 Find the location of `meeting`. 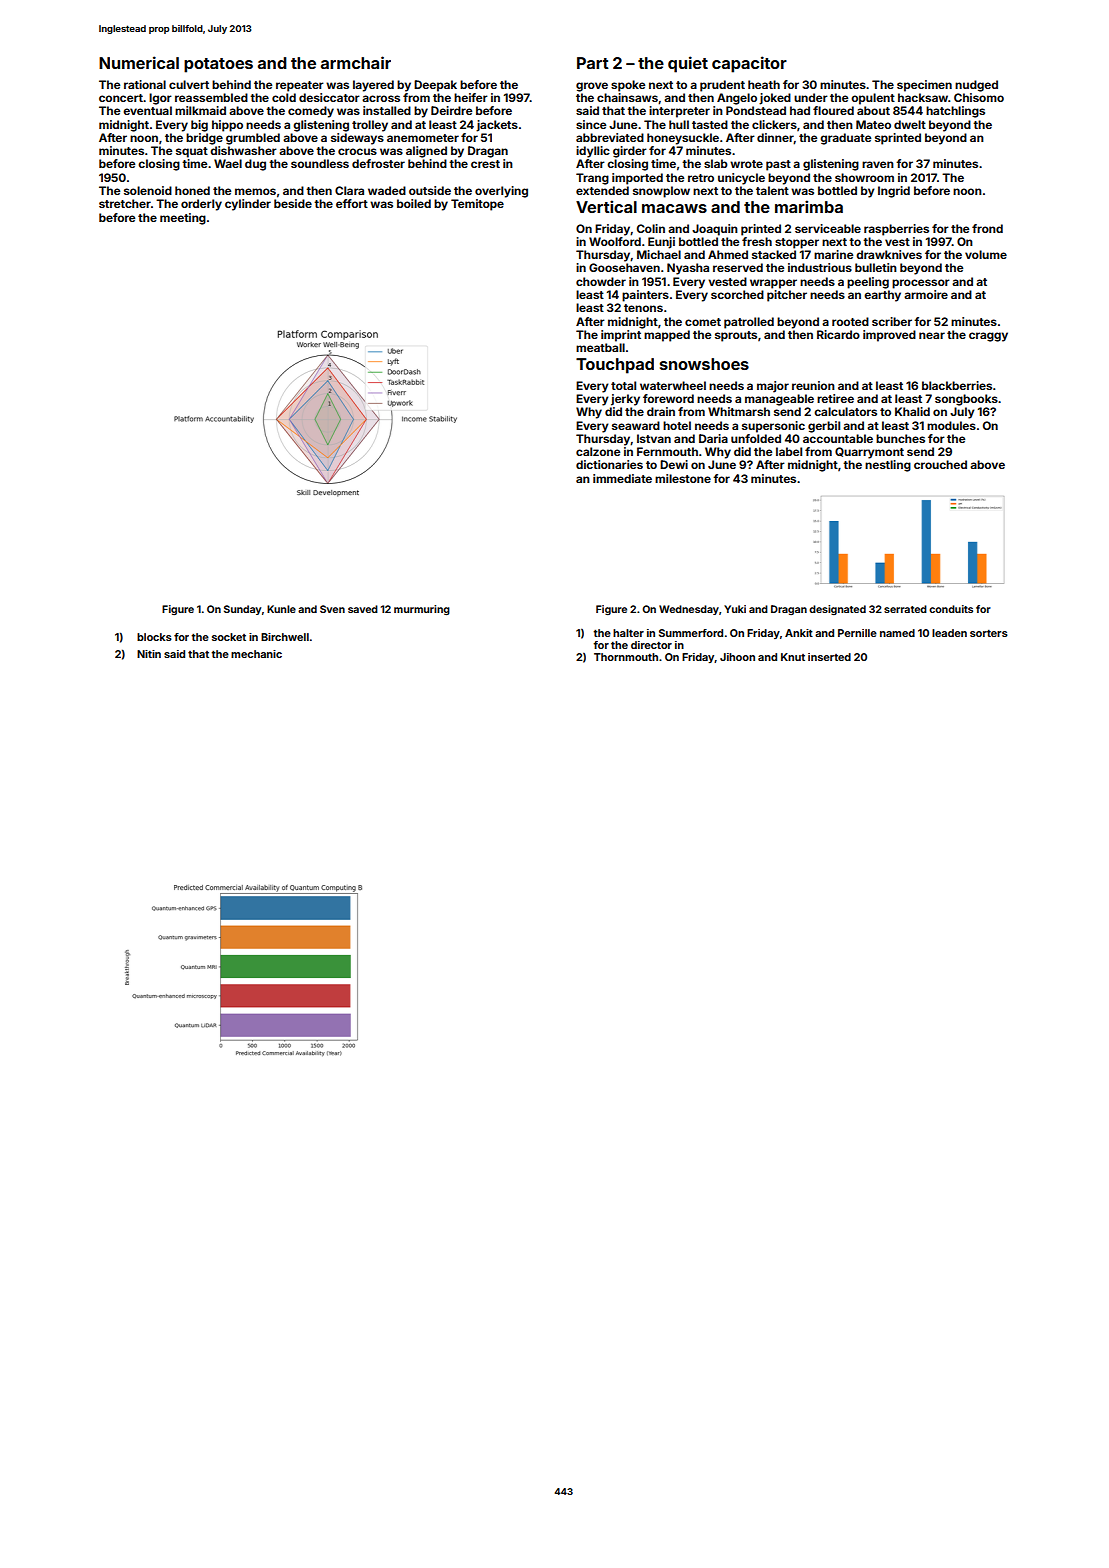

meeting is located at coordinates (183, 219).
